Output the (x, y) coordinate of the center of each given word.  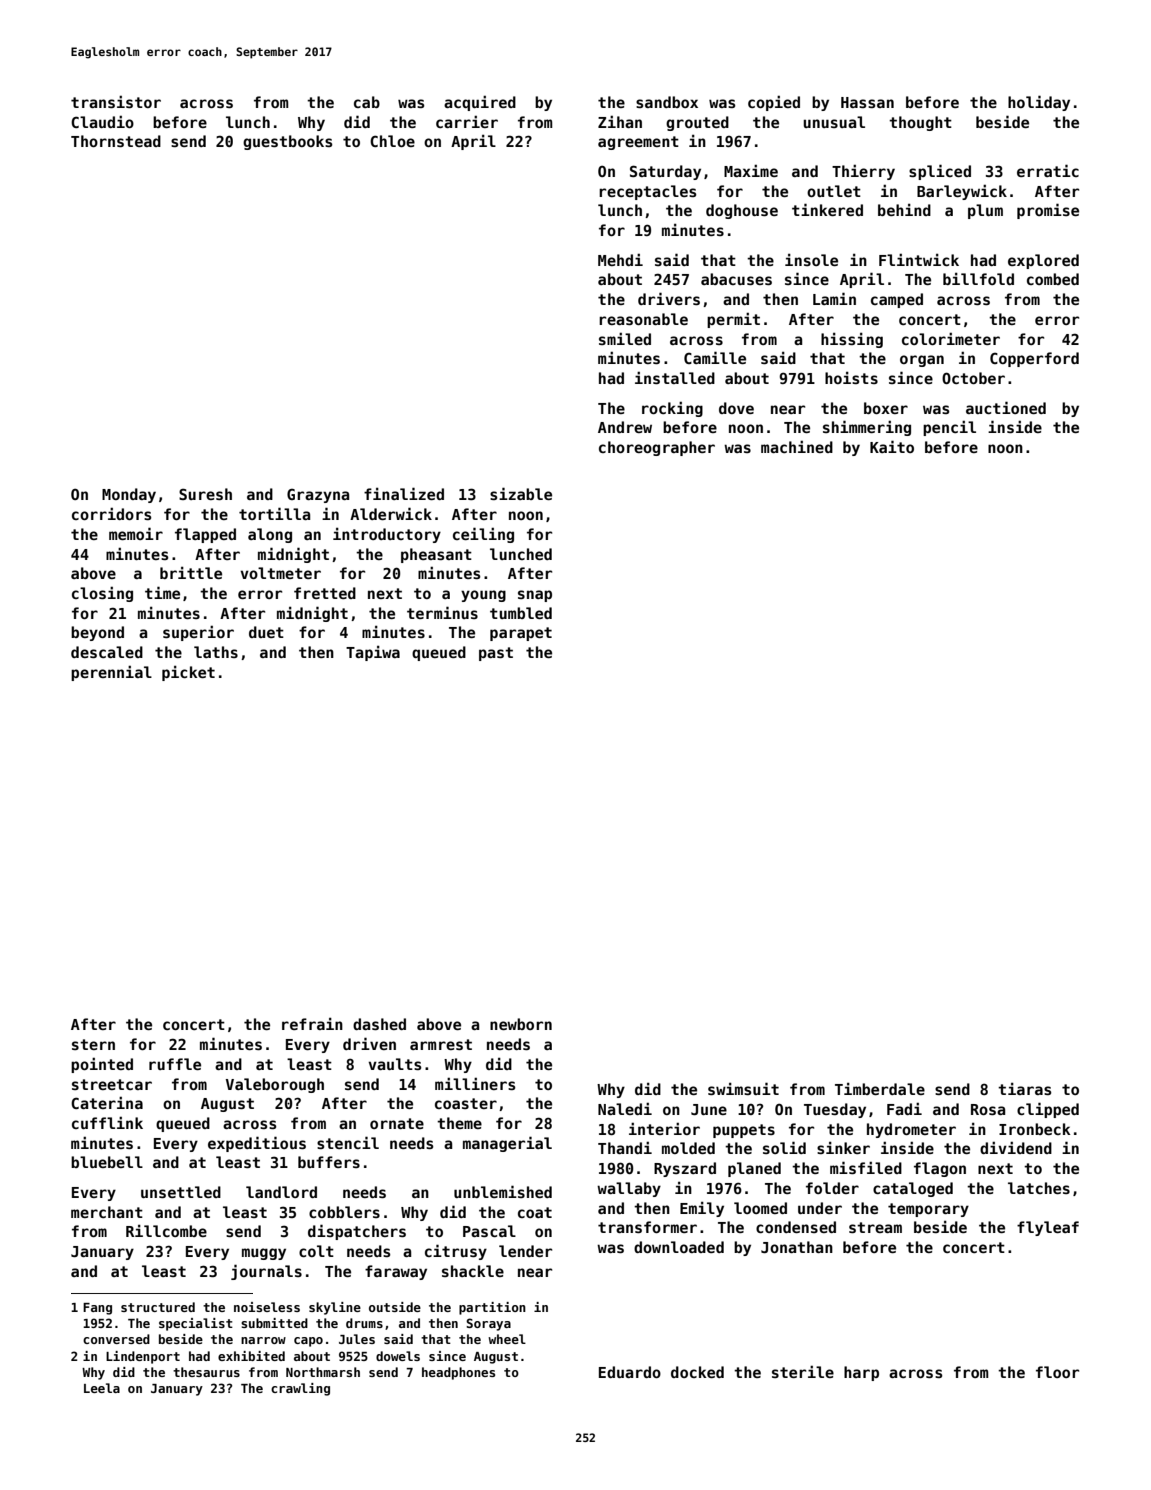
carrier (467, 121)
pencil (949, 428)
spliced (940, 172)
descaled (107, 652)
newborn (521, 1024)
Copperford (1034, 359)
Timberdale (880, 1088)
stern (93, 1044)
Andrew (625, 427)
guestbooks (288, 142)
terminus (442, 612)
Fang (97, 1309)
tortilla (274, 513)
